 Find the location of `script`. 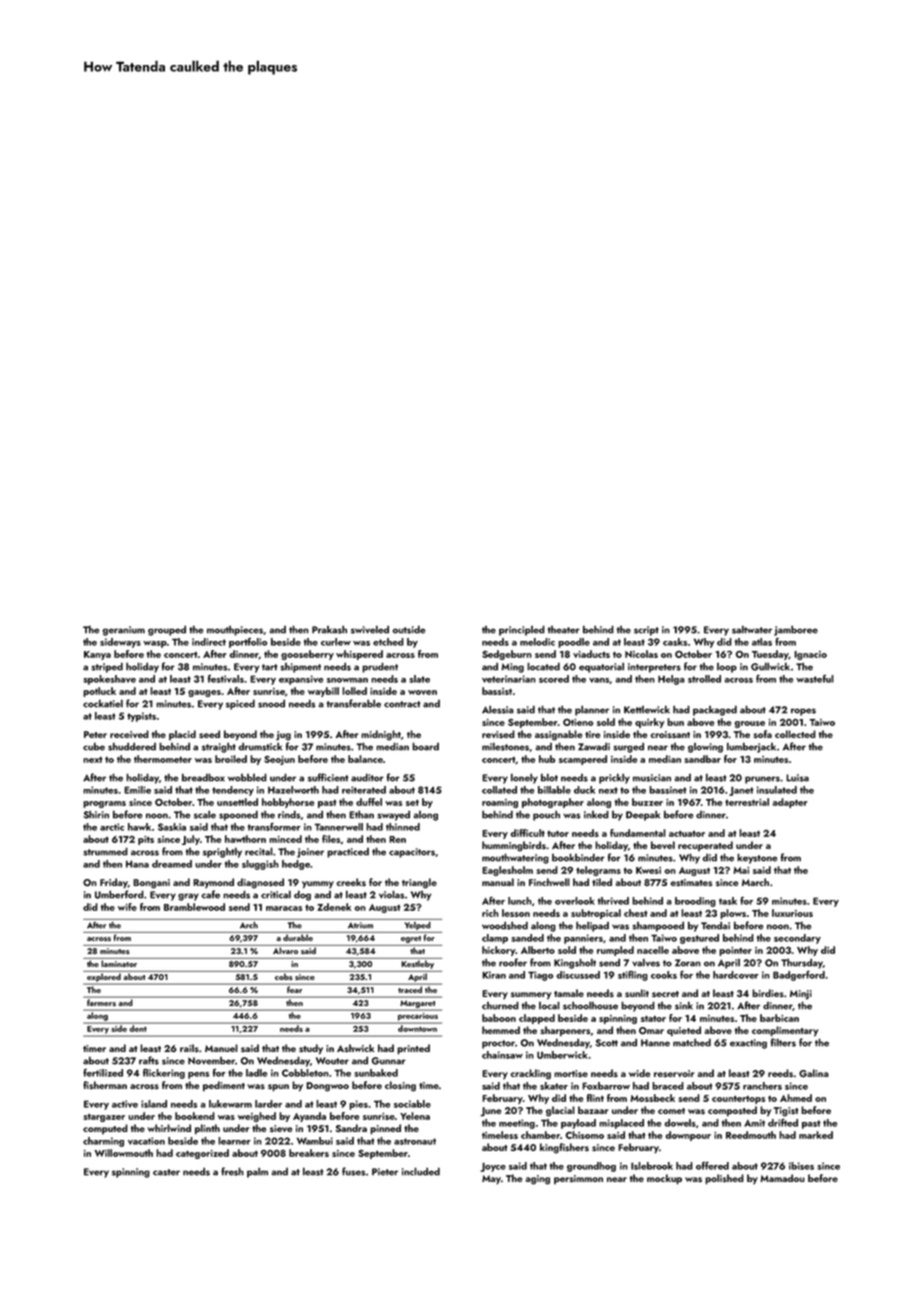

script is located at coordinates (646, 631).
